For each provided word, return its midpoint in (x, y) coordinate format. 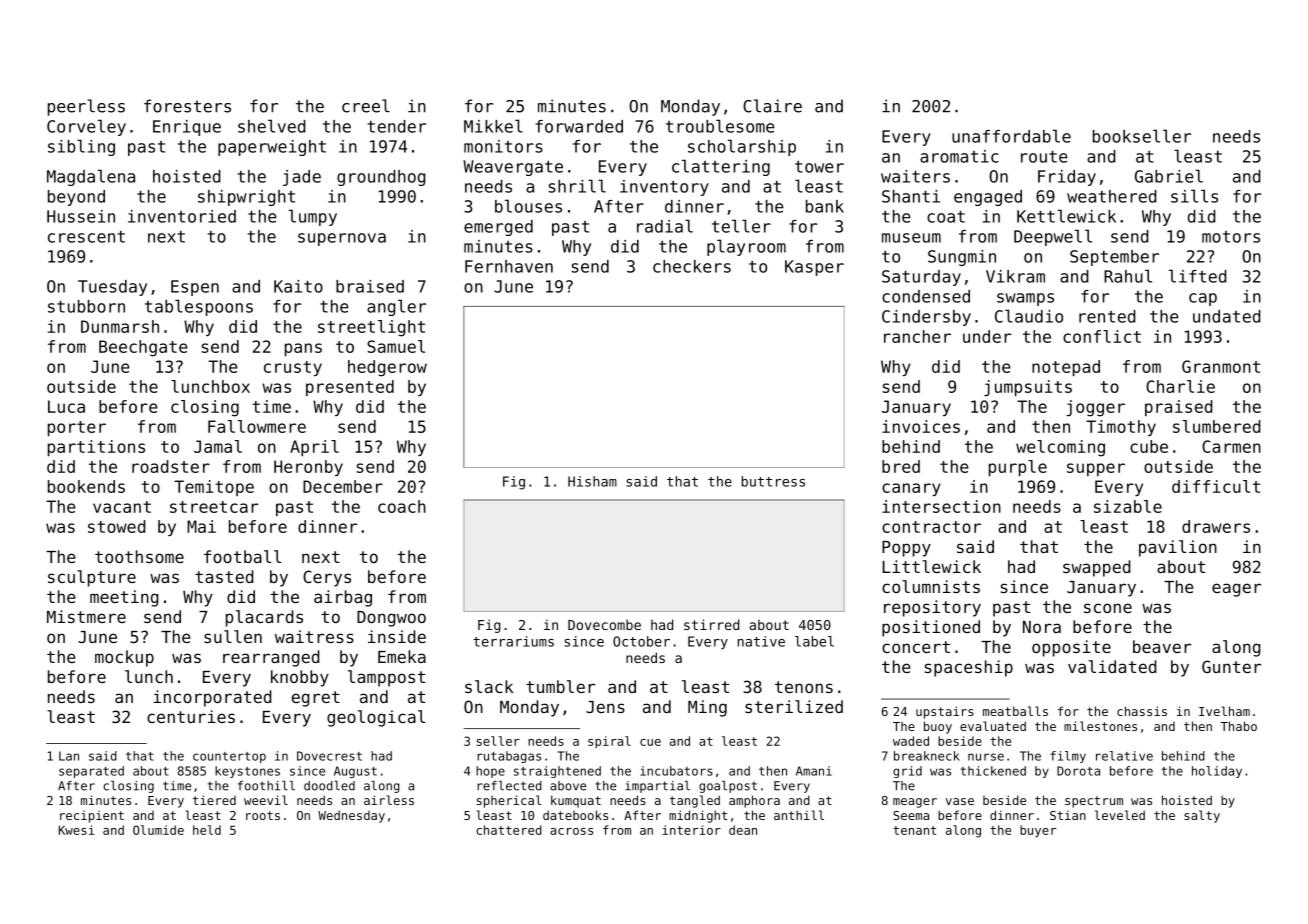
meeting (124, 598)
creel (366, 106)
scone (1108, 608)
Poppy (906, 549)
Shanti (911, 196)
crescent (86, 237)
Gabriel (1169, 176)
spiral (609, 742)
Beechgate (143, 348)
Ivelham (1224, 711)
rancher (917, 336)
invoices (921, 426)
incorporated (212, 698)
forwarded (579, 126)
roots (263, 815)
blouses (528, 206)
